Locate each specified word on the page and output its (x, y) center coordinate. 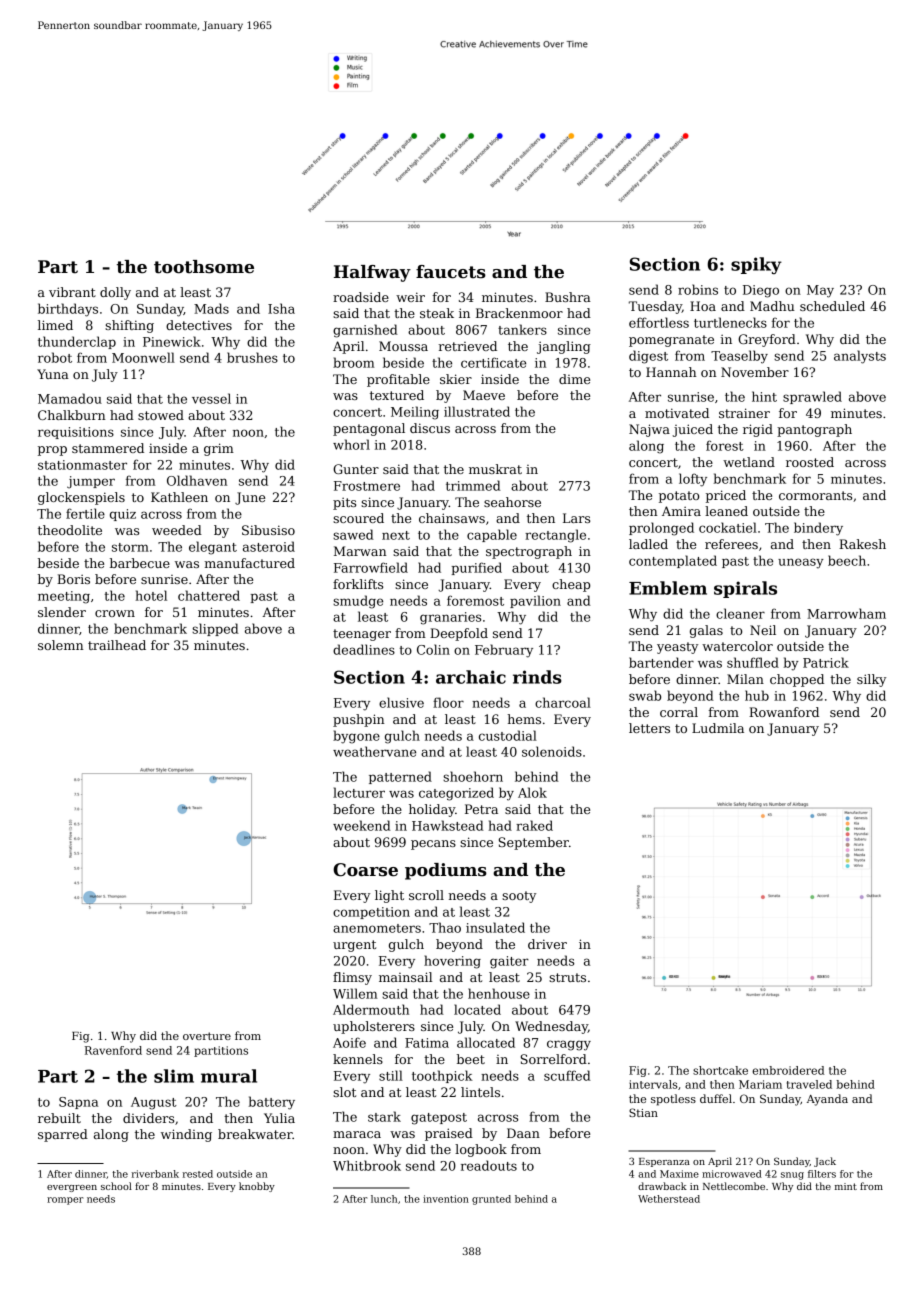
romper (65, 1201)
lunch (384, 1199)
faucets (451, 272)
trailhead (117, 645)
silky (871, 680)
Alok (532, 792)
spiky (756, 265)
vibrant (72, 292)
